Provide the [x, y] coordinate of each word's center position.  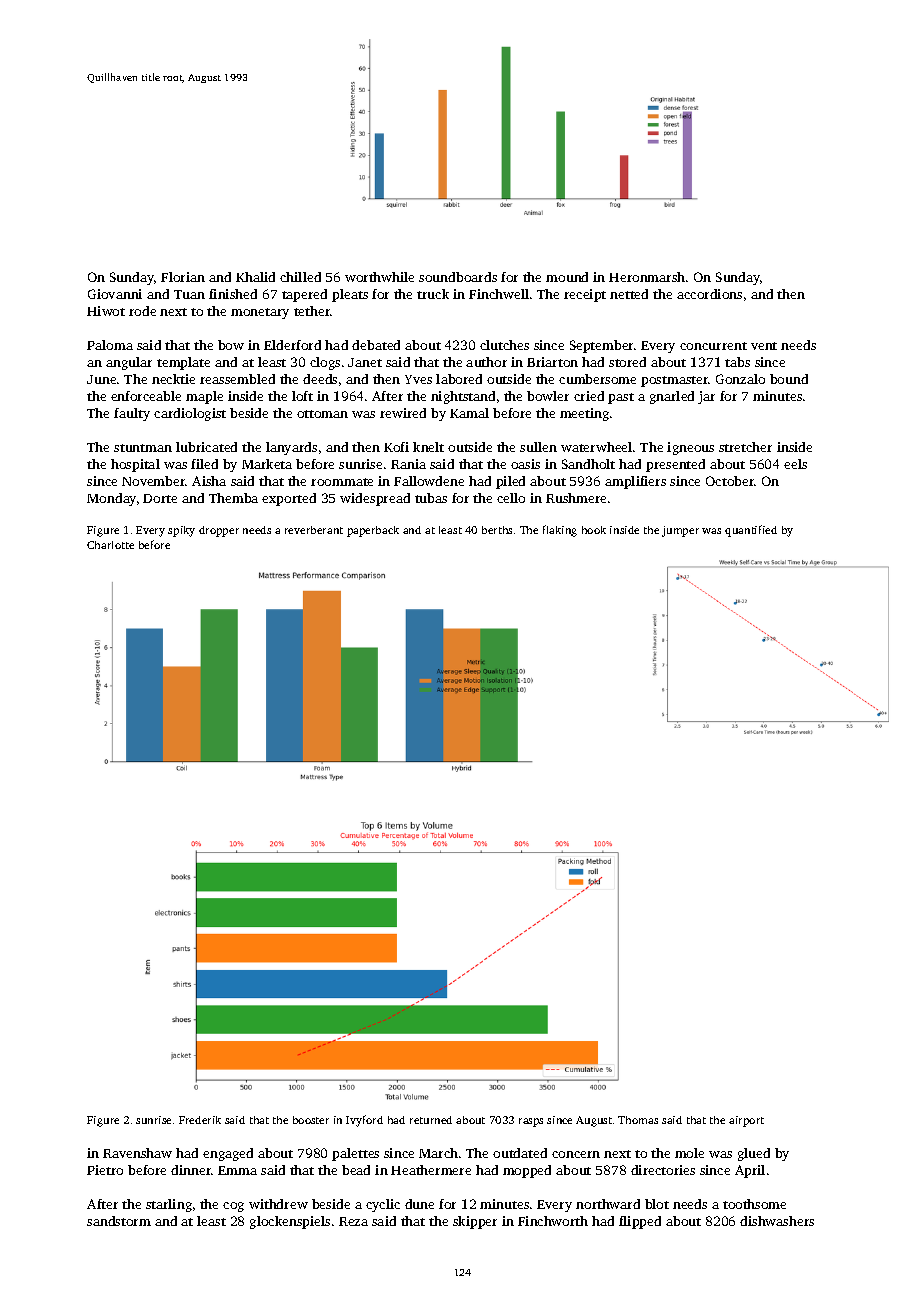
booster [311, 1120]
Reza [353, 1221]
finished [233, 294]
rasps [531, 1122]
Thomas [638, 1120]
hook [594, 530]
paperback [373, 531]
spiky [181, 531]
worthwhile [379, 277]
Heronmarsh [647, 277]
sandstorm [119, 1221]
